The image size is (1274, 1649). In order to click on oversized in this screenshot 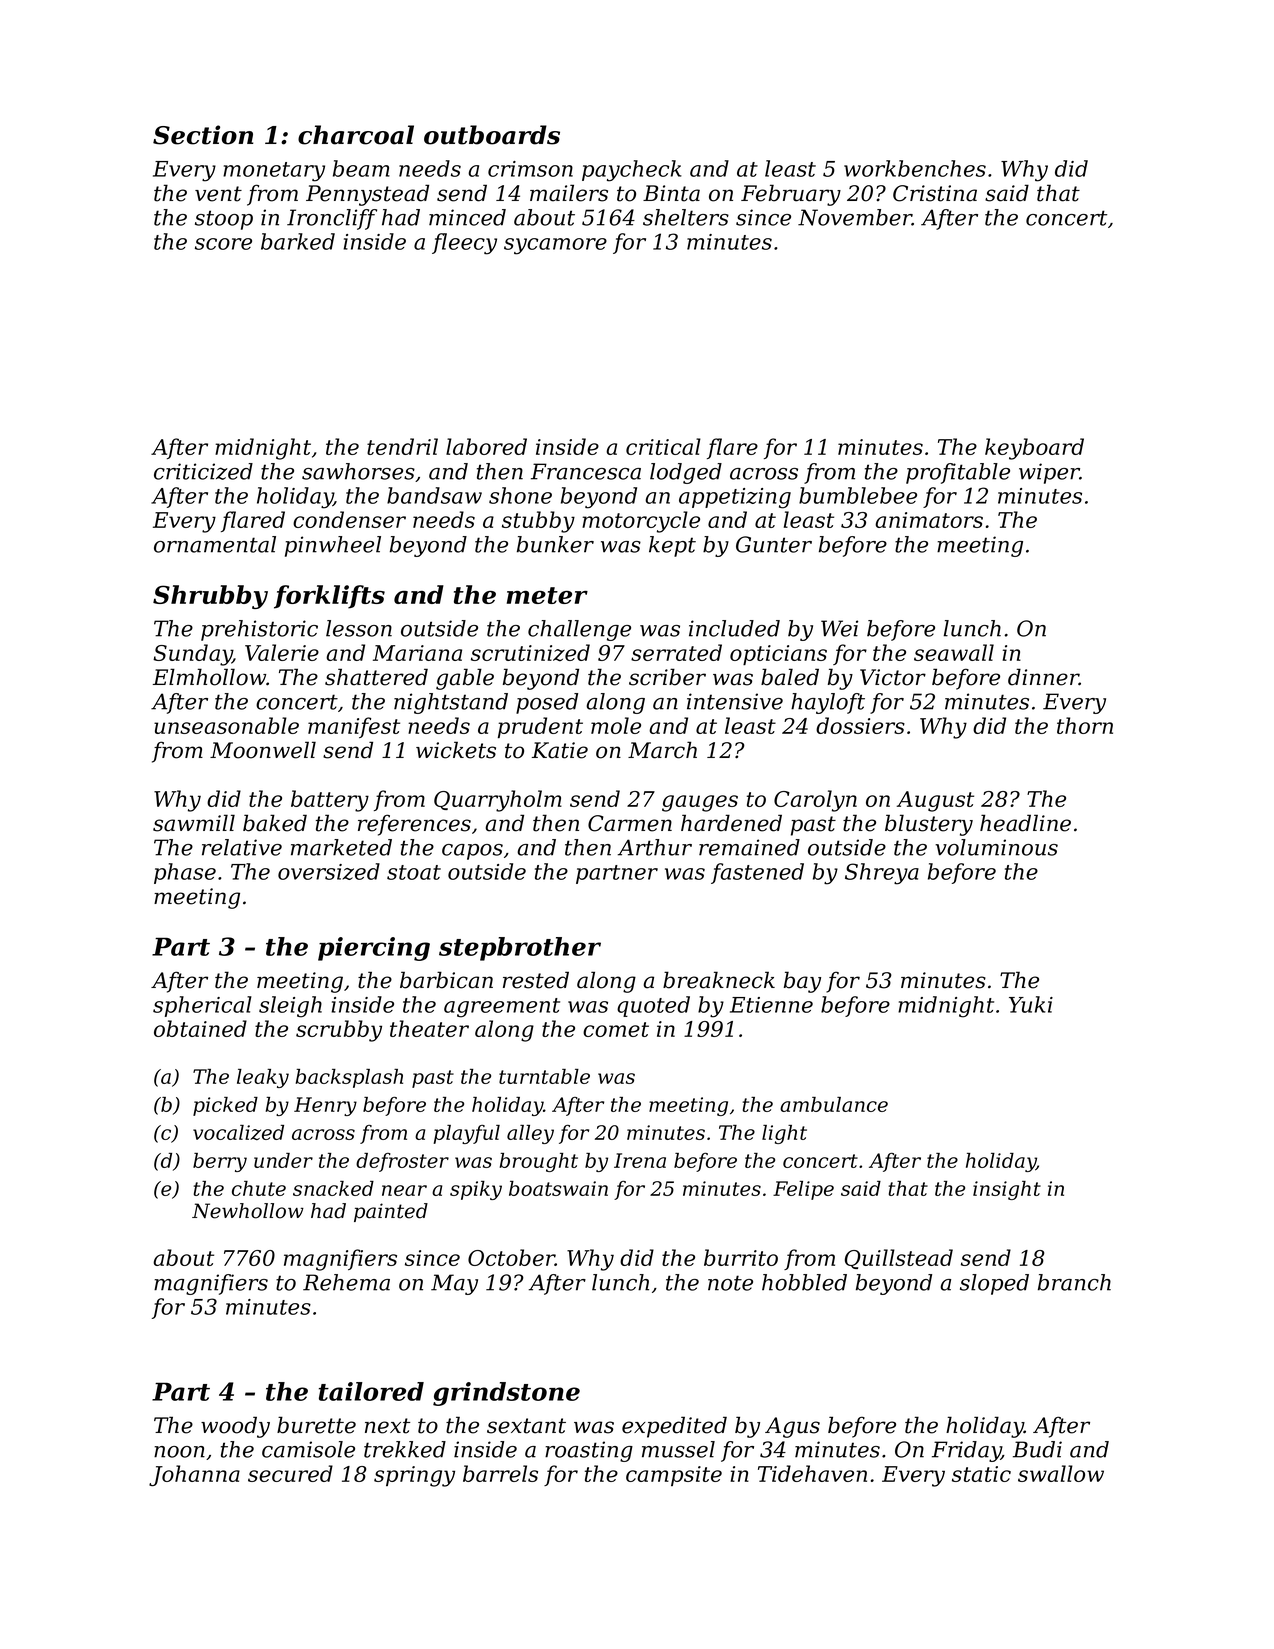, I will do `click(329, 871)`.
